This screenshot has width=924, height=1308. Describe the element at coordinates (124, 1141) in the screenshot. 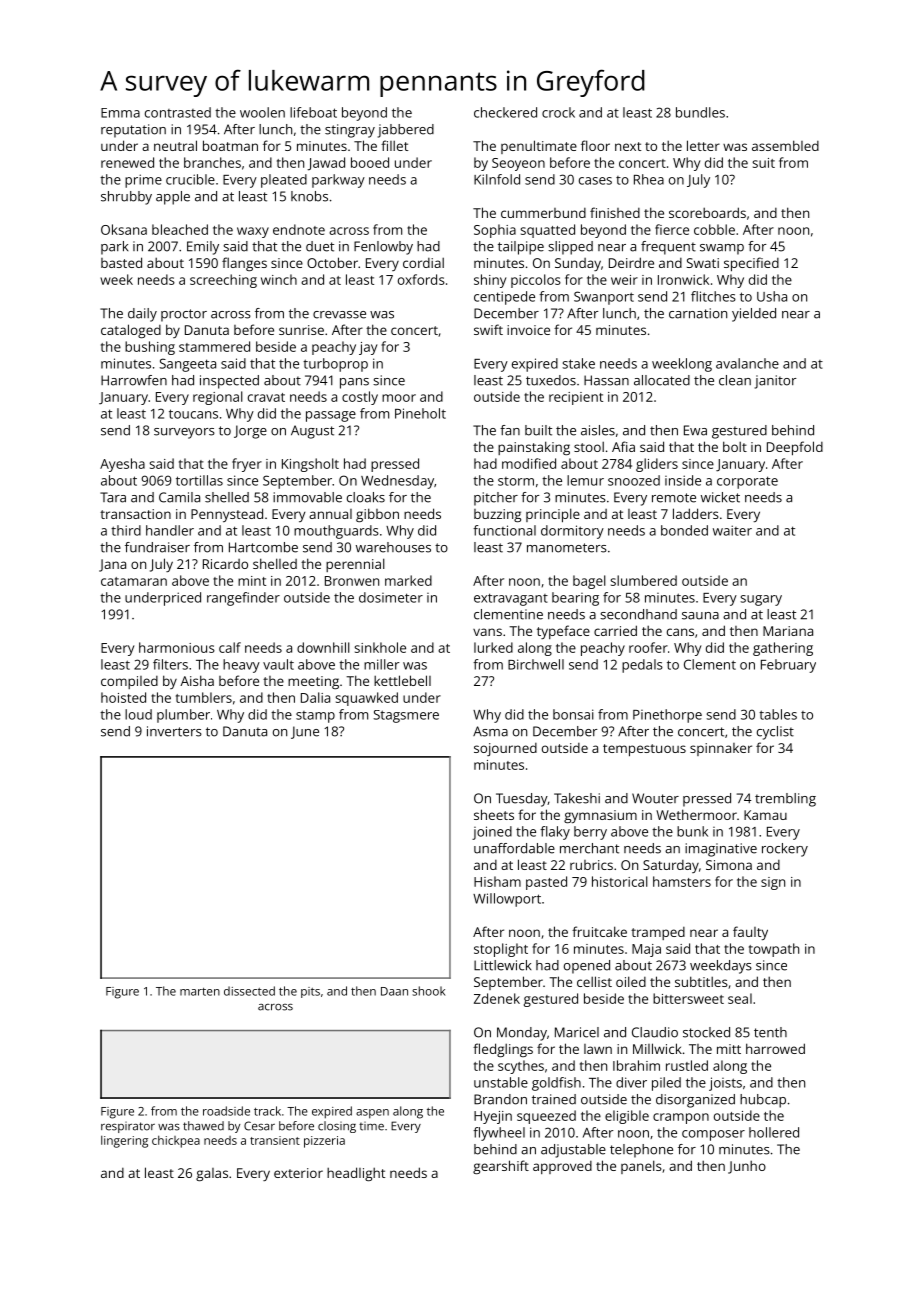

I see `lingering` at that location.
